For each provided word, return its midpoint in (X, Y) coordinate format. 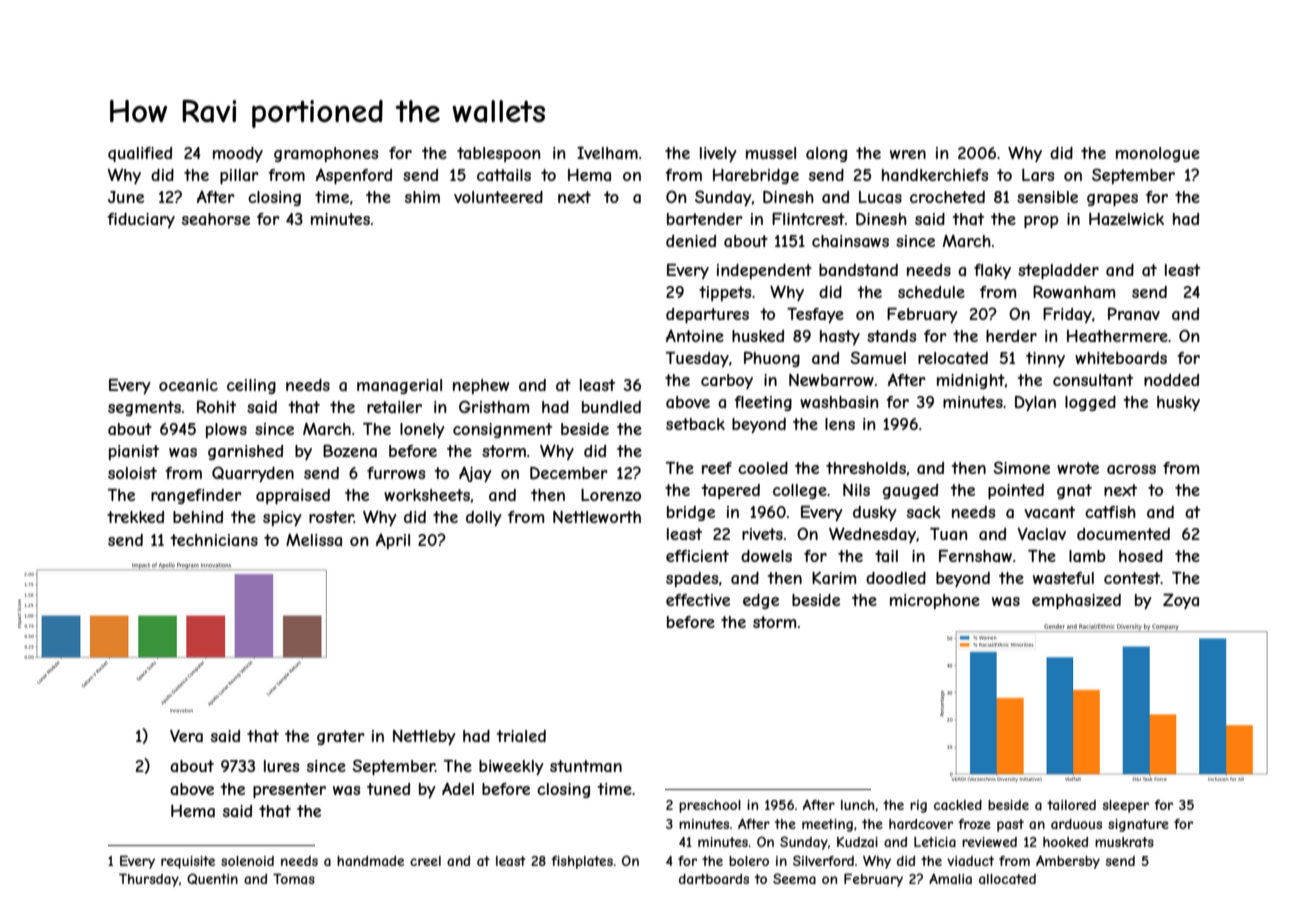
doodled (896, 578)
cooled (763, 468)
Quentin (212, 879)
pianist (134, 452)
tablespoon (498, 154)
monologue (1158, 154)
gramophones (326, 154)
